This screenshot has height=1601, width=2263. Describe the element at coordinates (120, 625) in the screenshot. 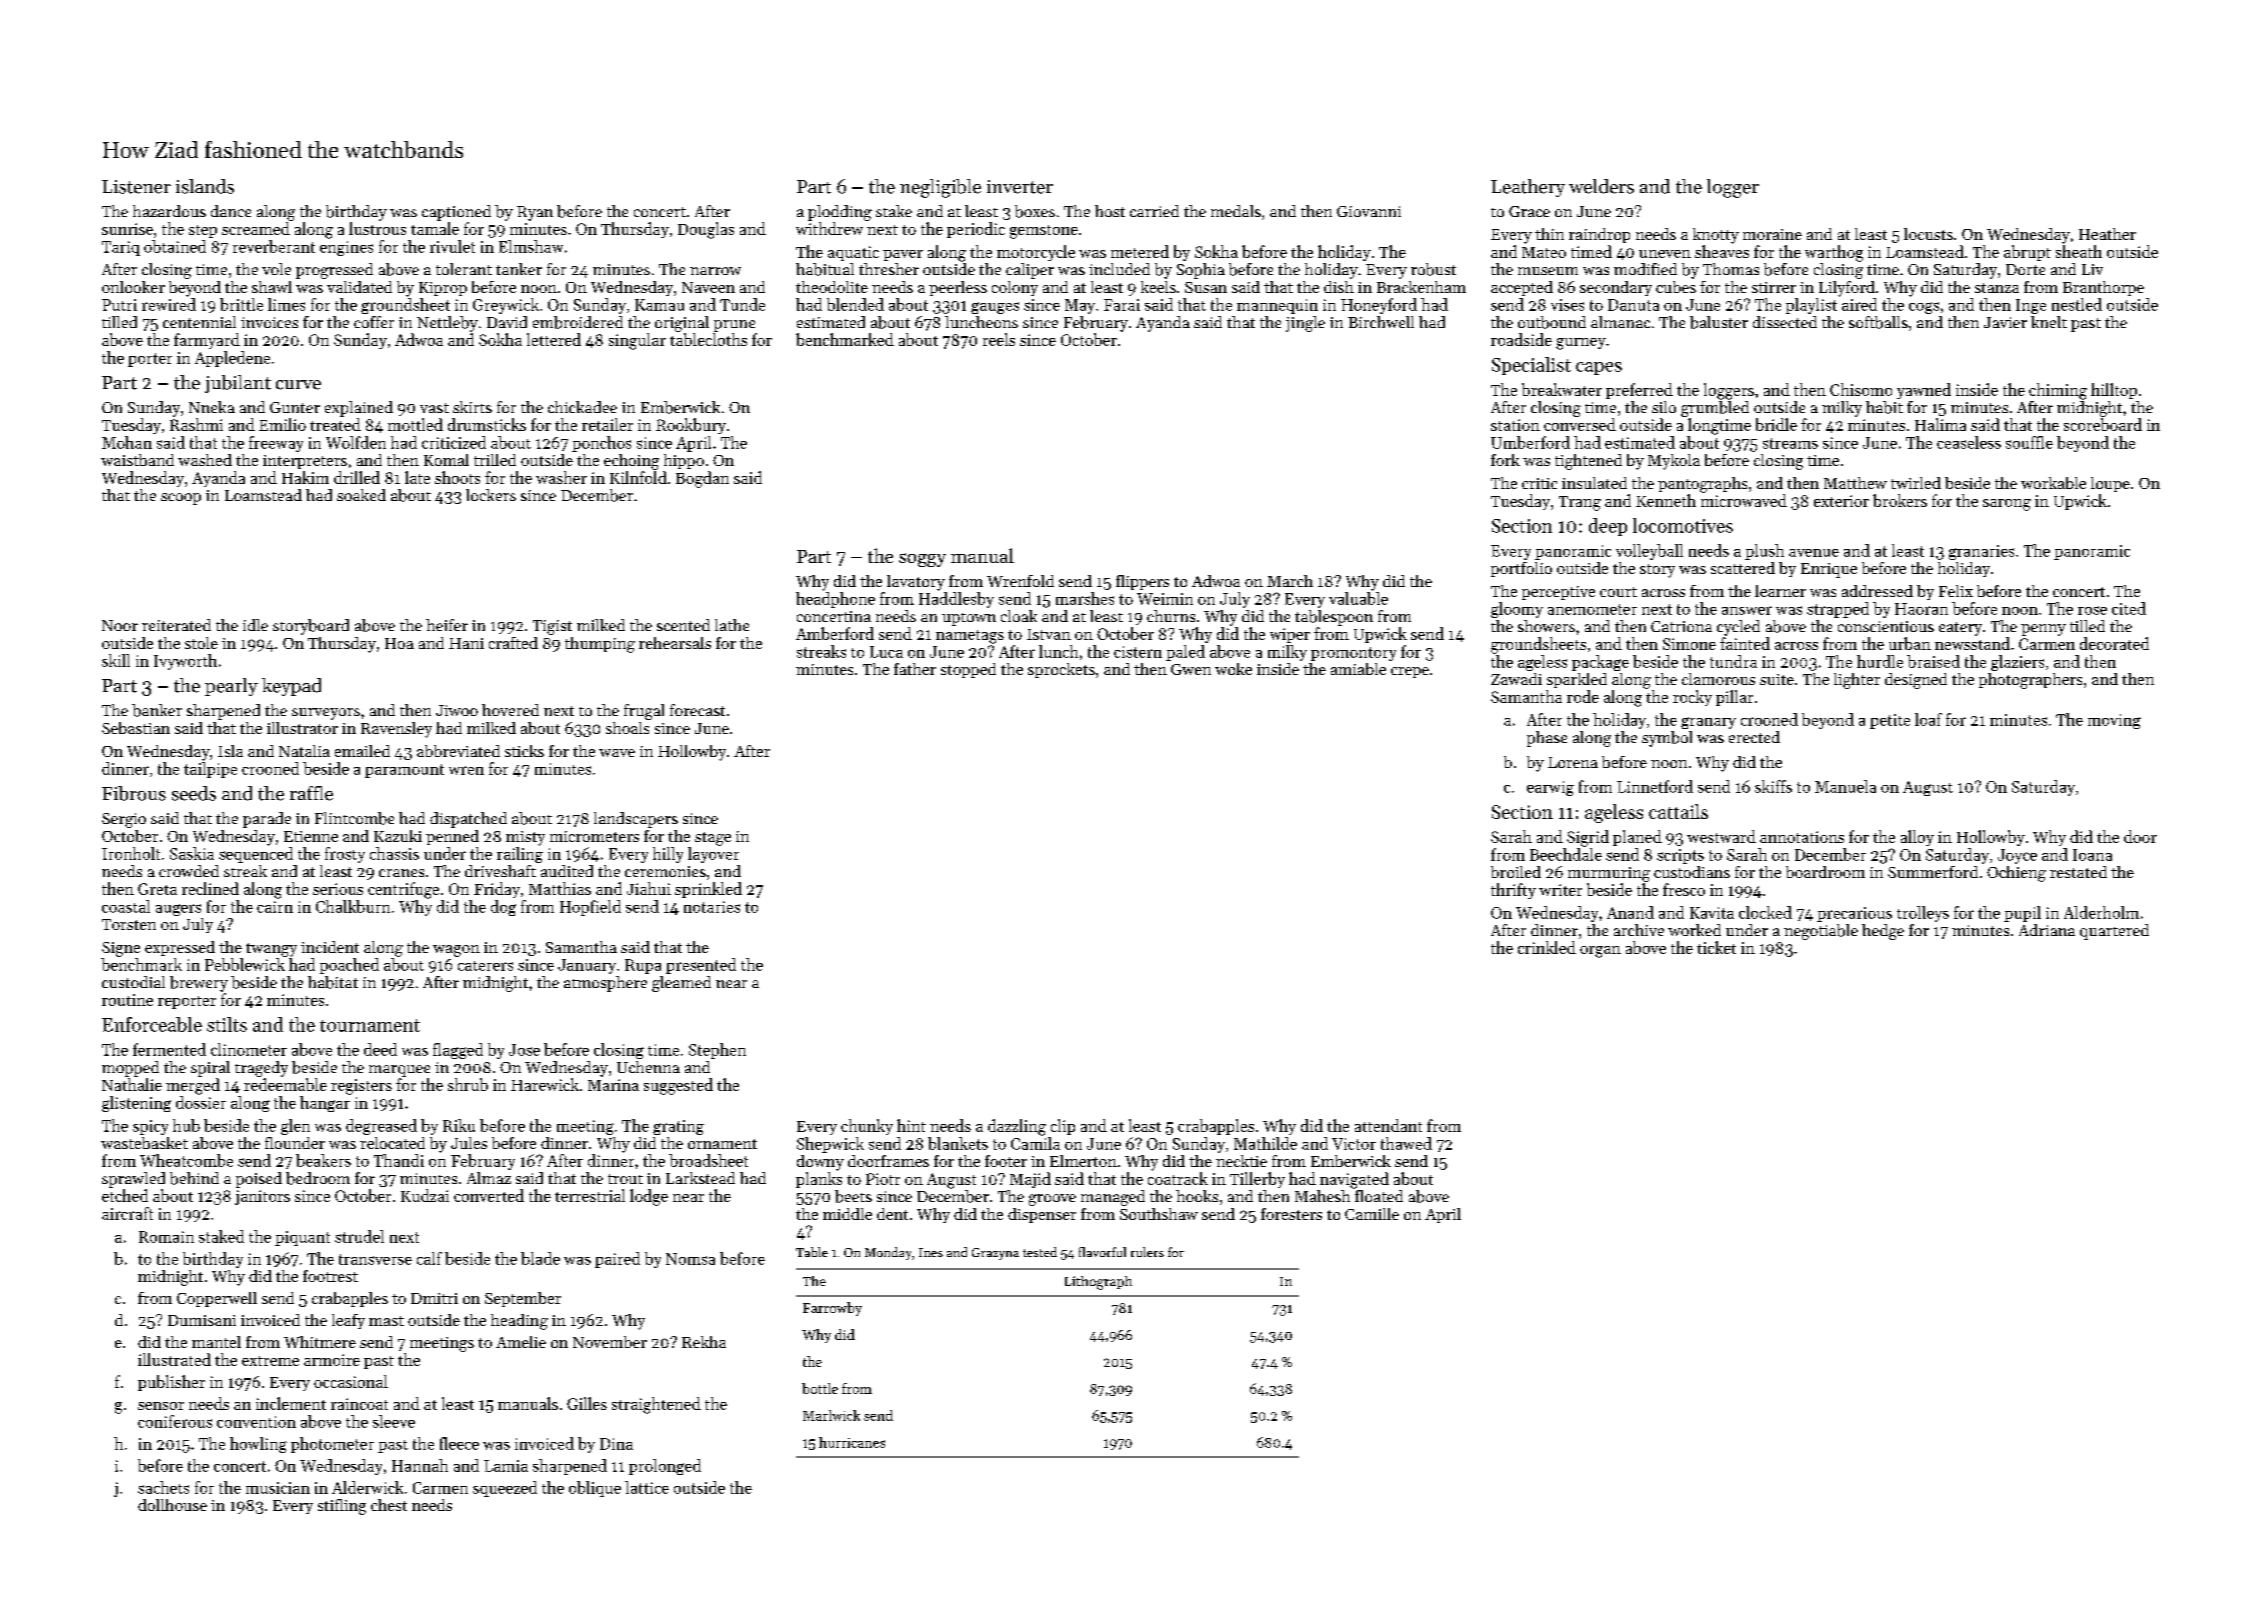

I see `Noor` at that location.
